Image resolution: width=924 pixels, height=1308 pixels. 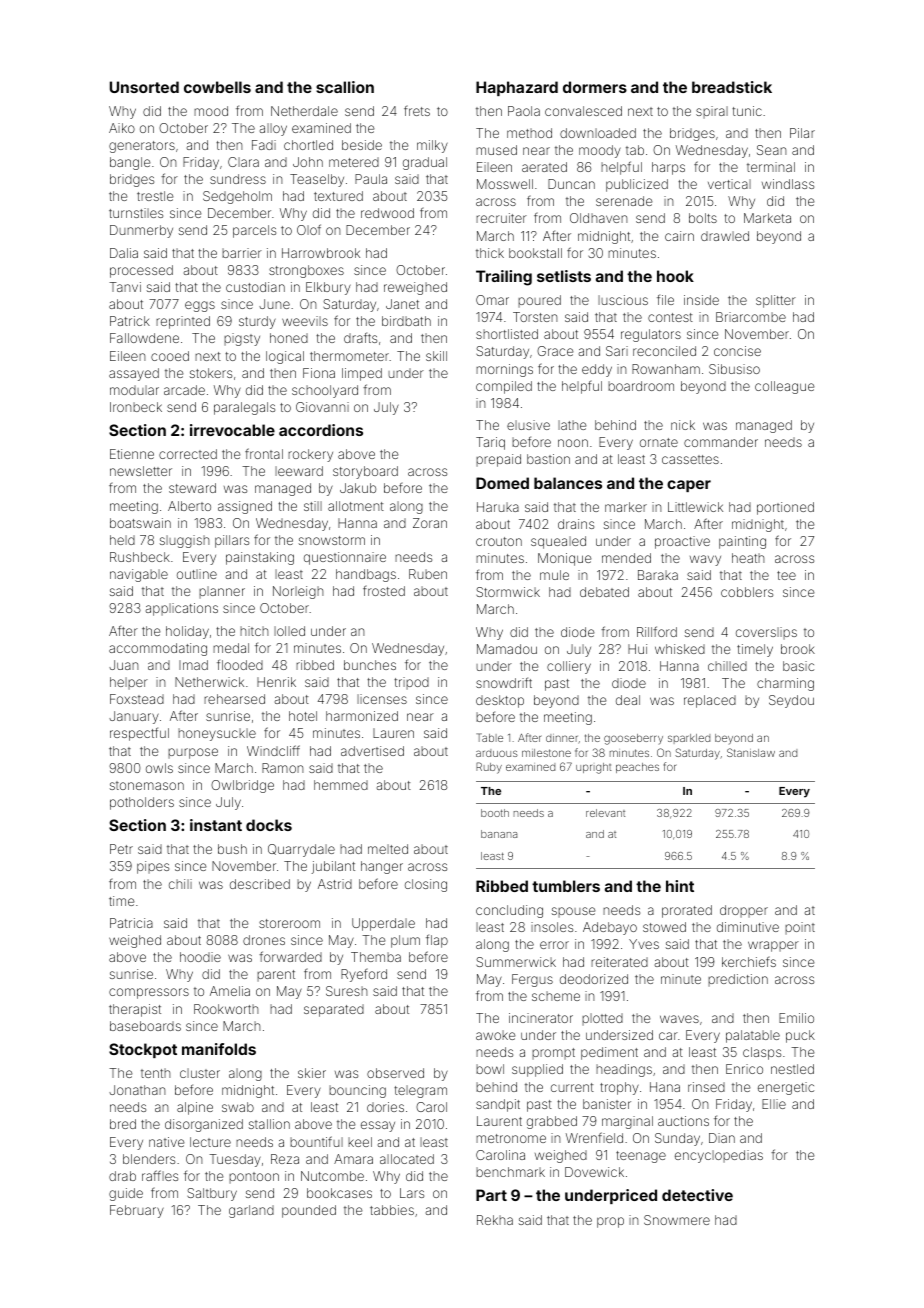 I want to click on publicized, so click(x=637, y=185).
